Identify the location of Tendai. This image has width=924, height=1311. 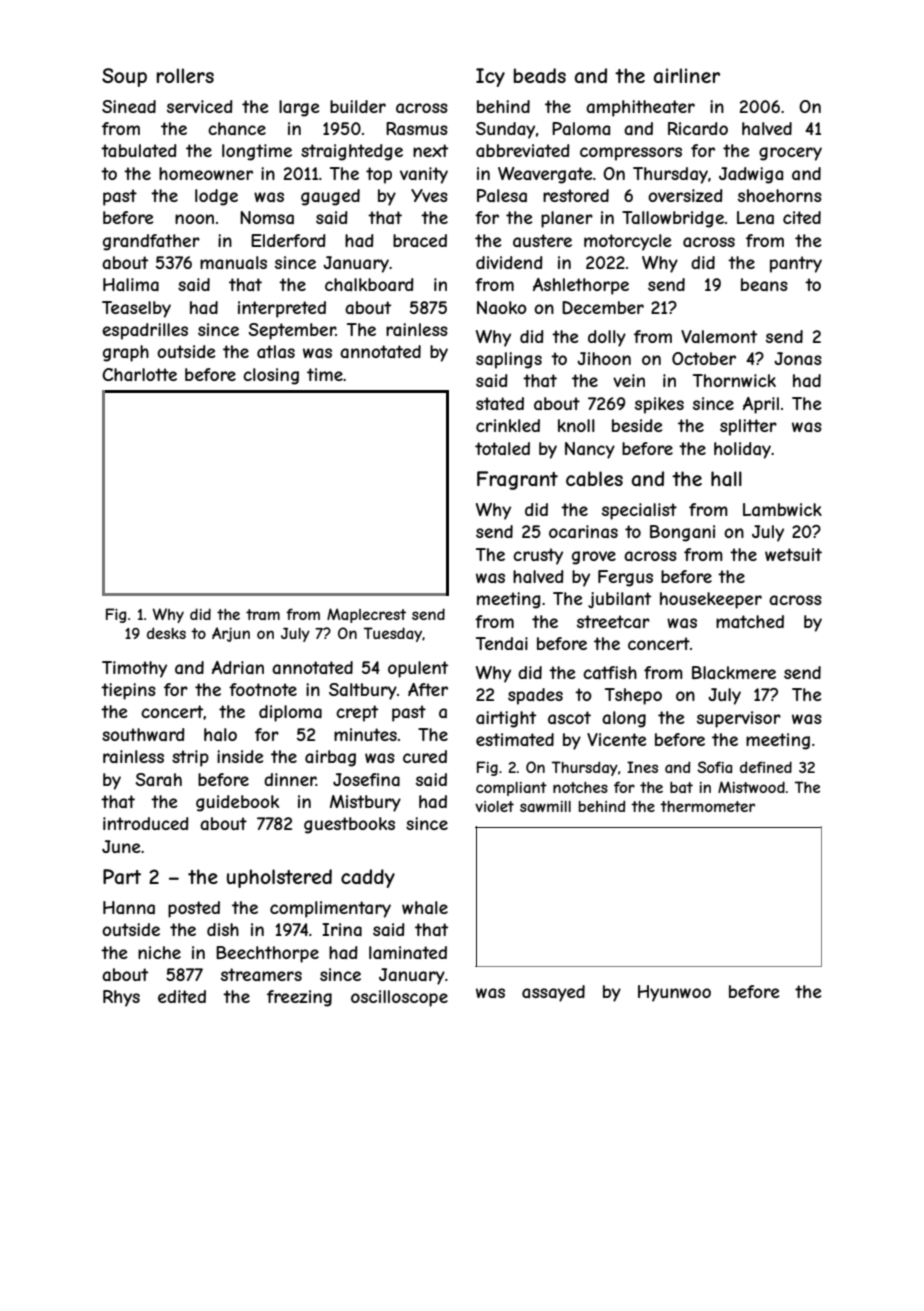
(502, 643).
